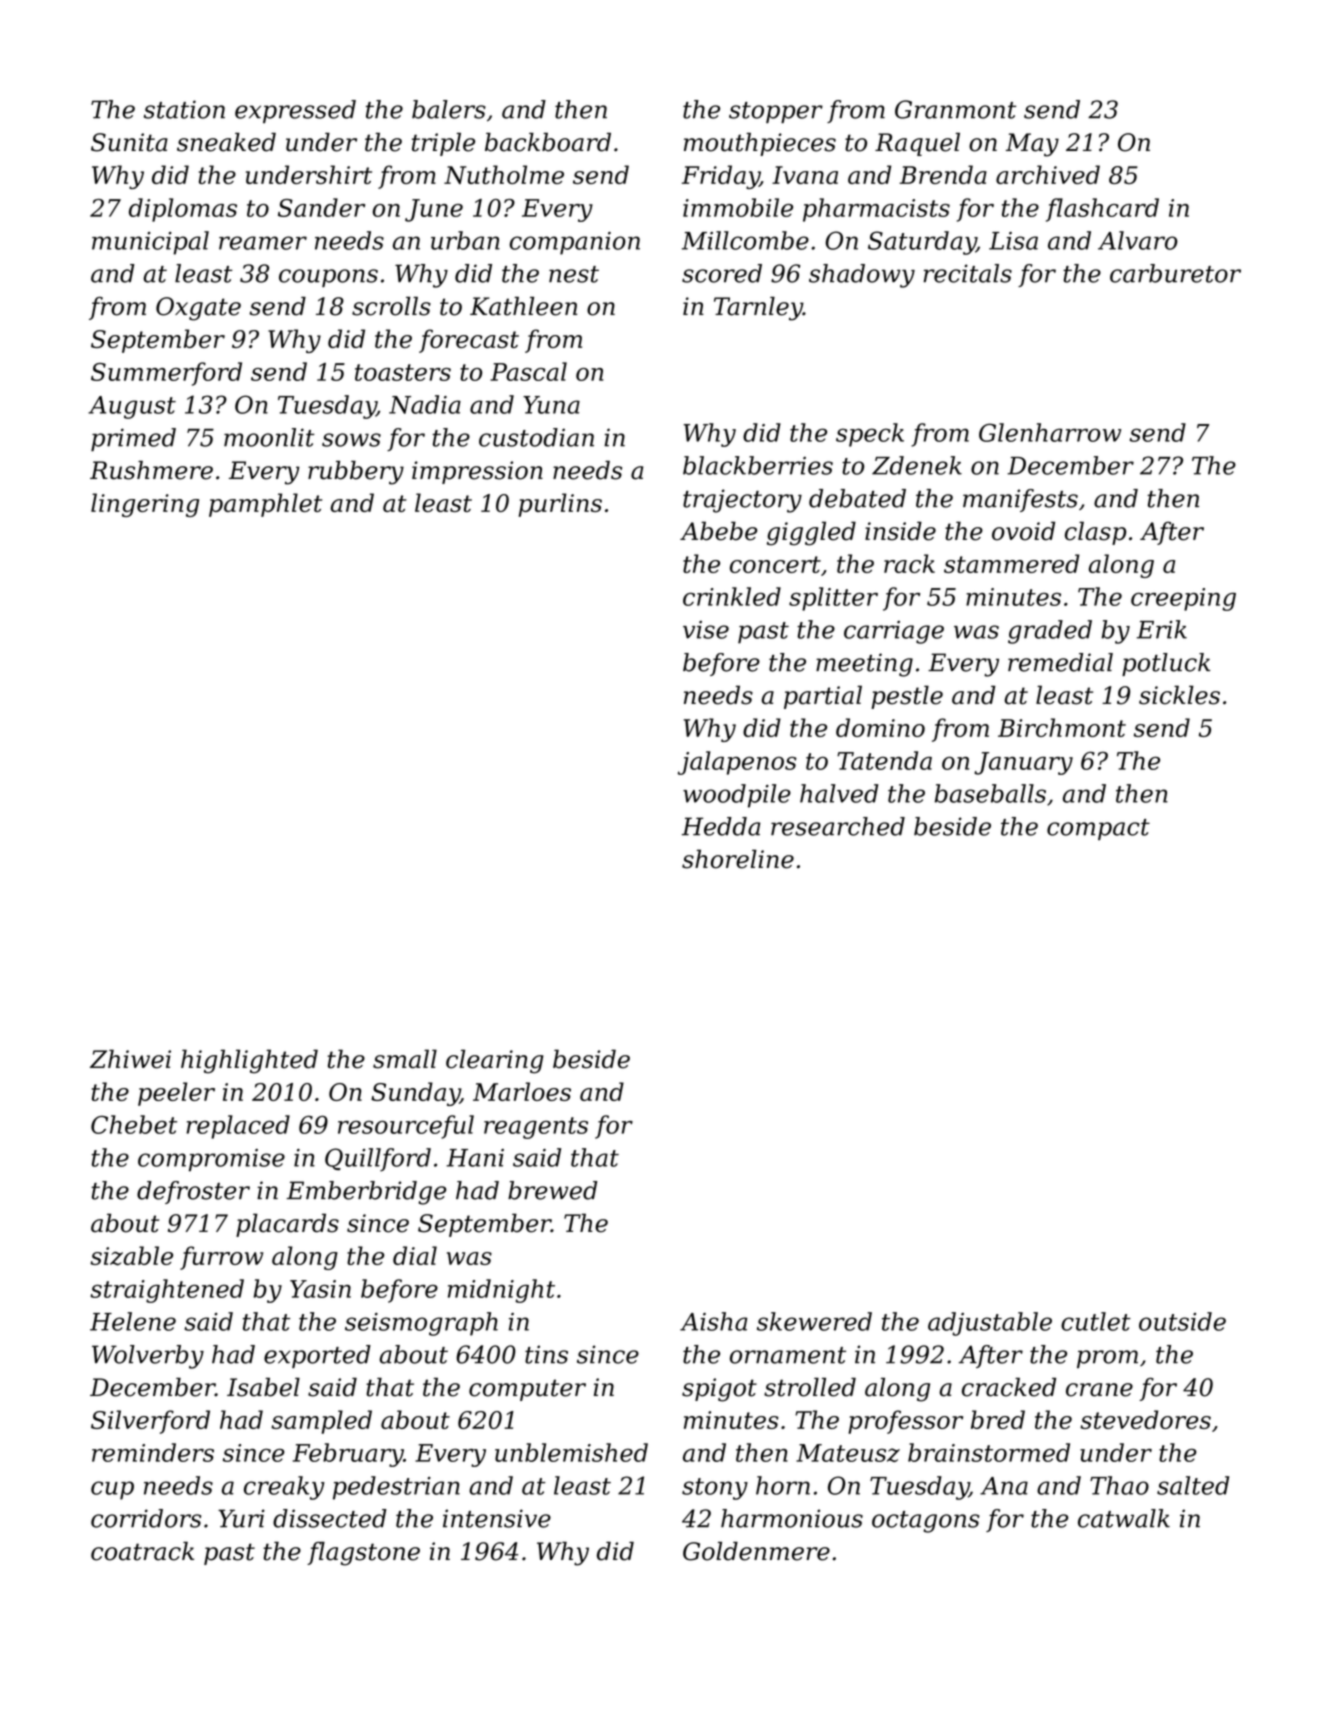  Describe the element at coordinates (917, 465) in the screenshot. I see `Zdenek` at that location.
